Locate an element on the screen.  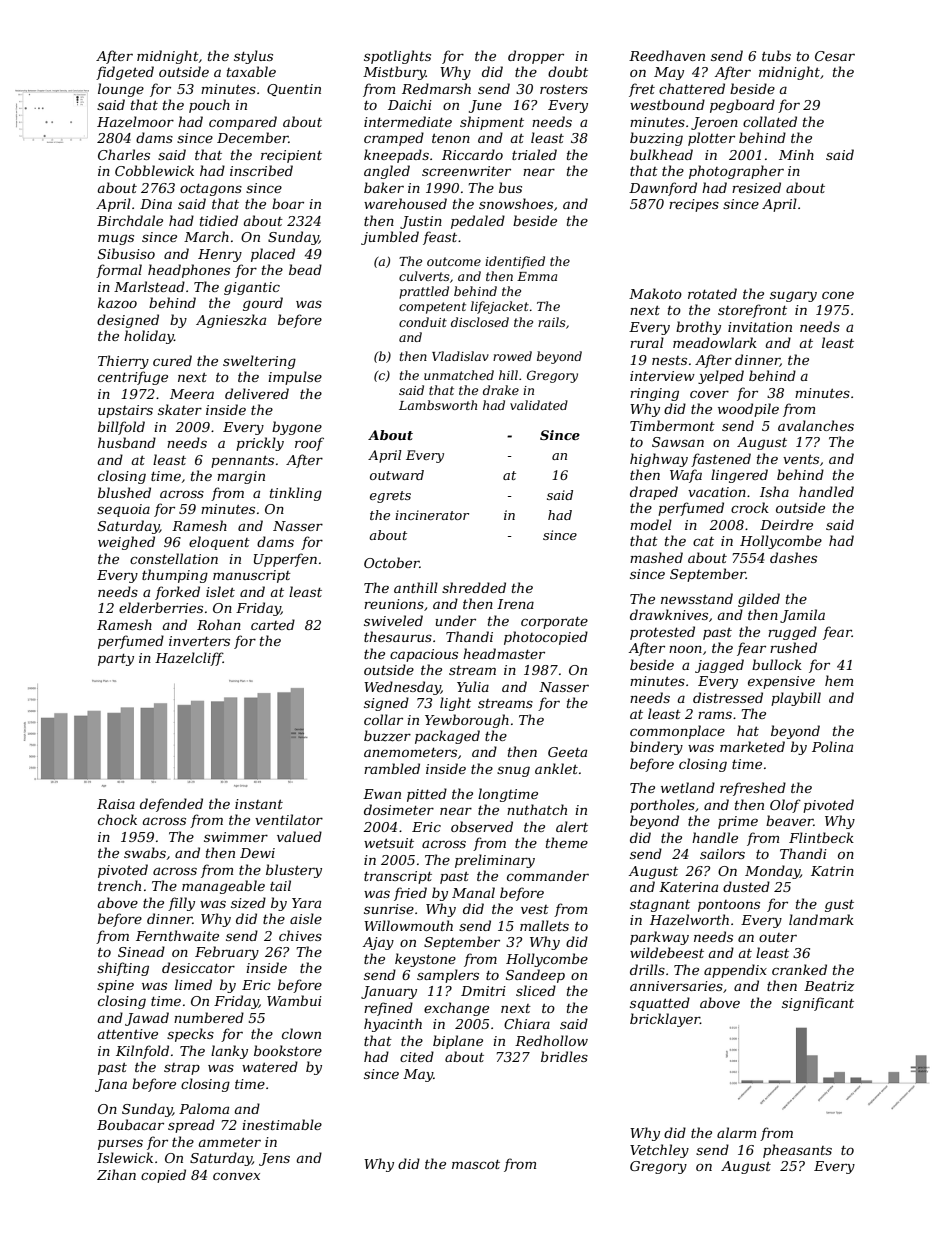
fidgeted is located at coordinates (125, 73).
